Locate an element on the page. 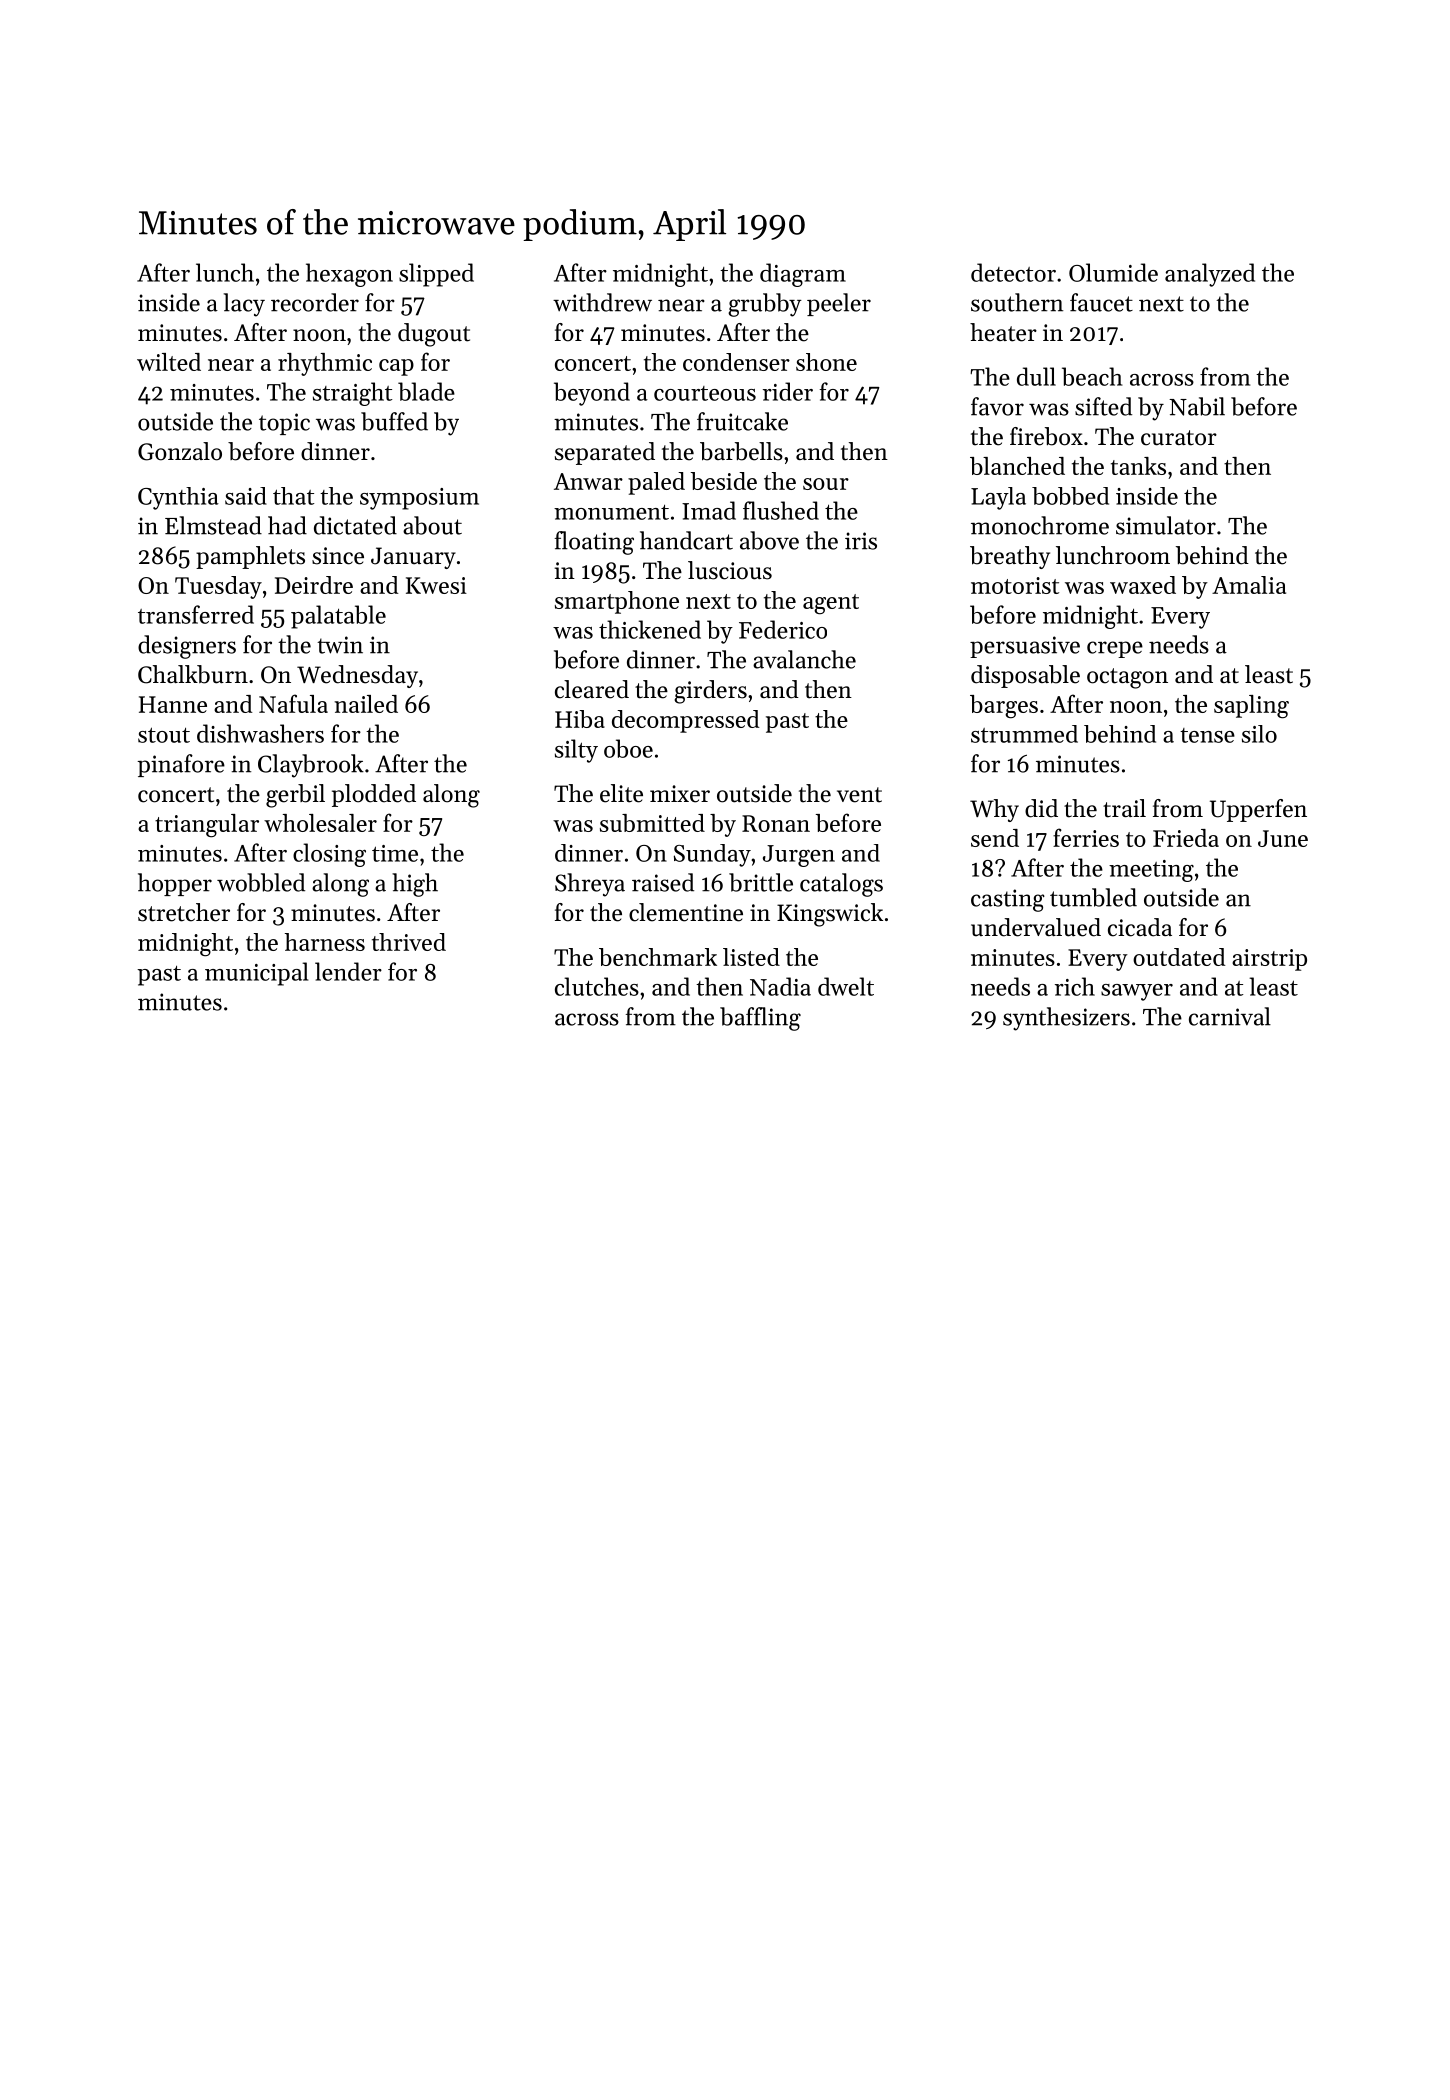  lender is located at coordinates (348, 971).
